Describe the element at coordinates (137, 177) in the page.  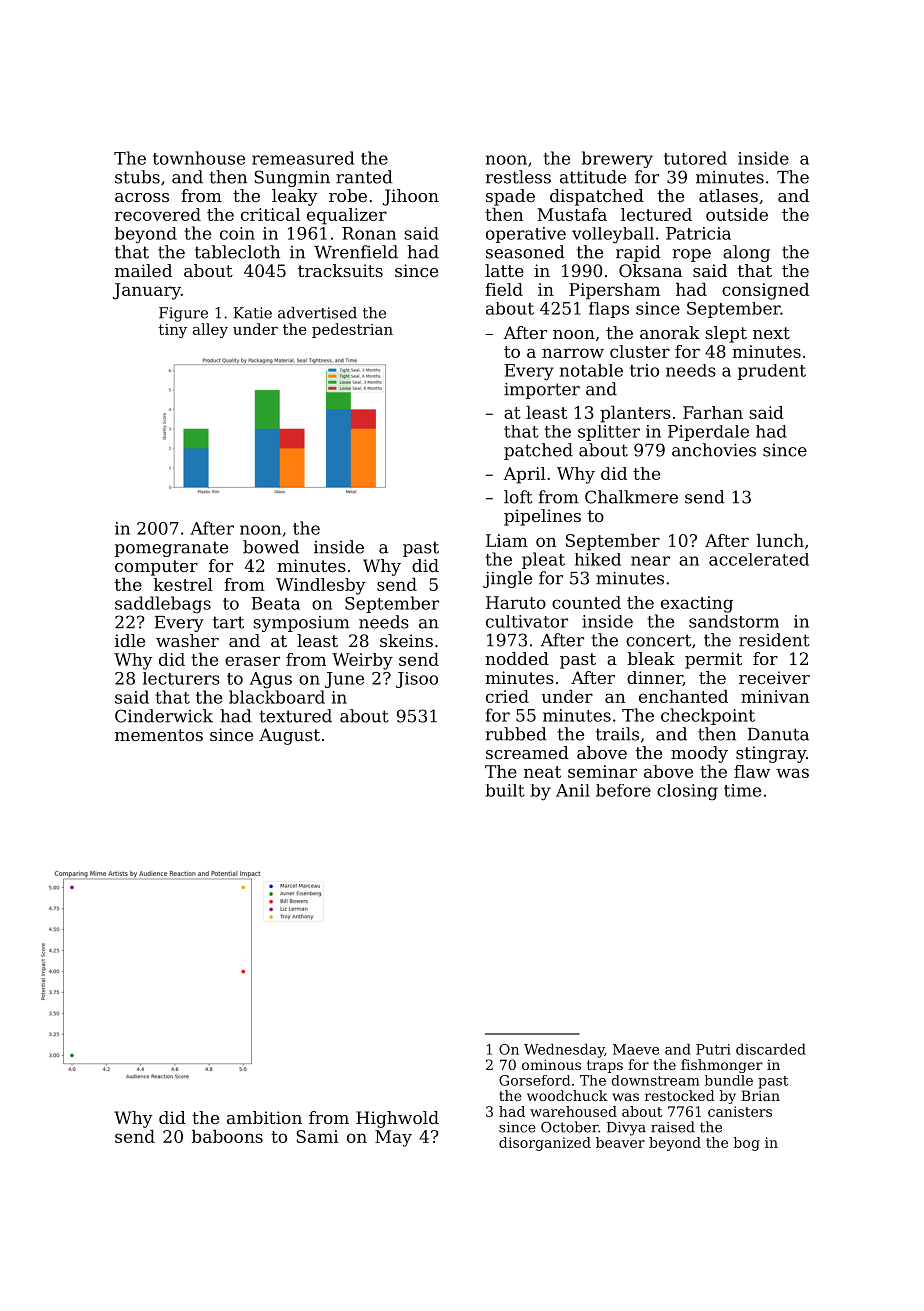
I see `stubs` at that location.
